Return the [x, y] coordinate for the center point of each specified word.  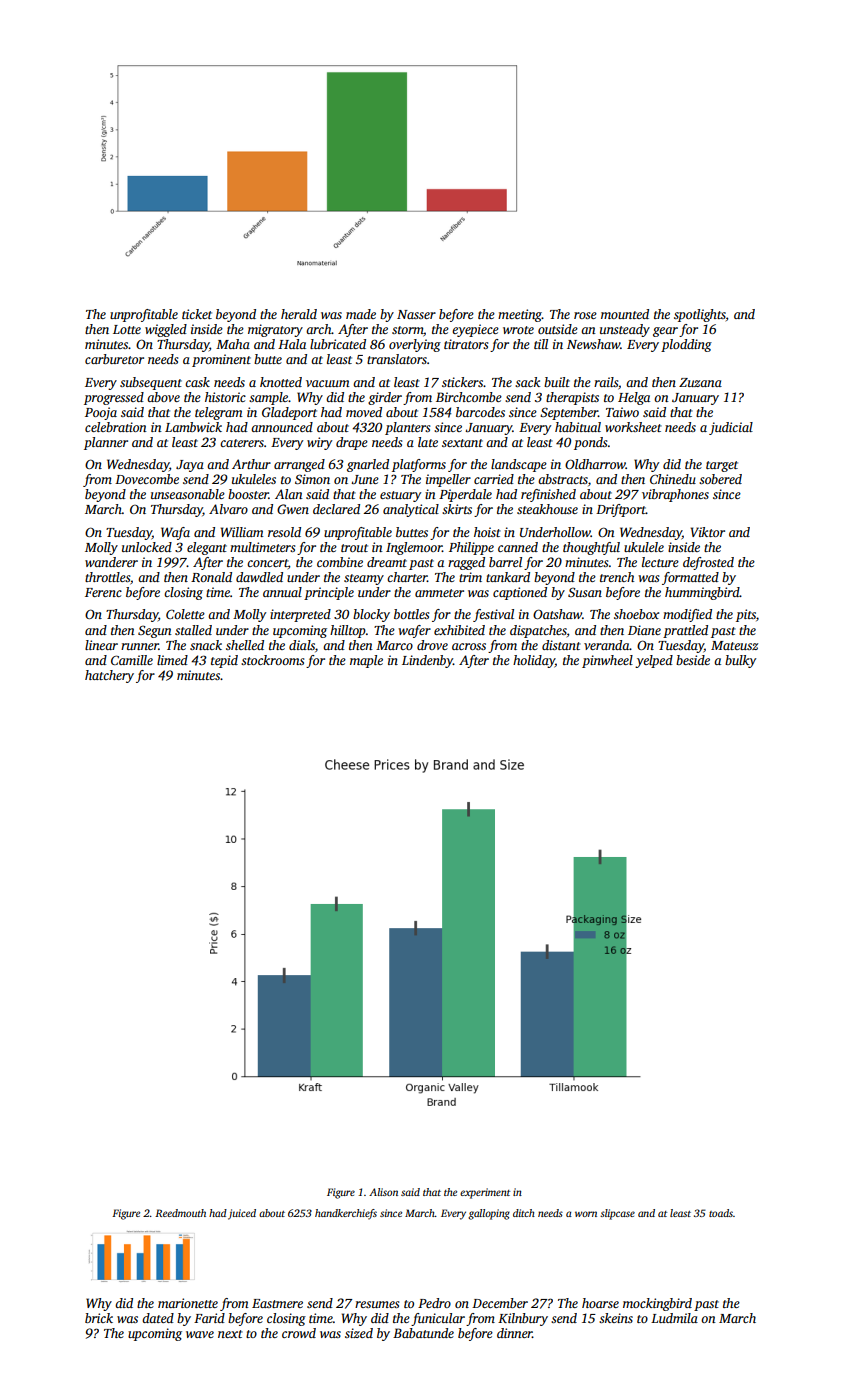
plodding [686, 345]
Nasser [416, 314]
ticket [197, 314]
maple [366, 661]
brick [99, 1318]
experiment [485, 1193]
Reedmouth [180, 1213]
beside [693, 660]
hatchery [109, 676]
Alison [383, 1192]
